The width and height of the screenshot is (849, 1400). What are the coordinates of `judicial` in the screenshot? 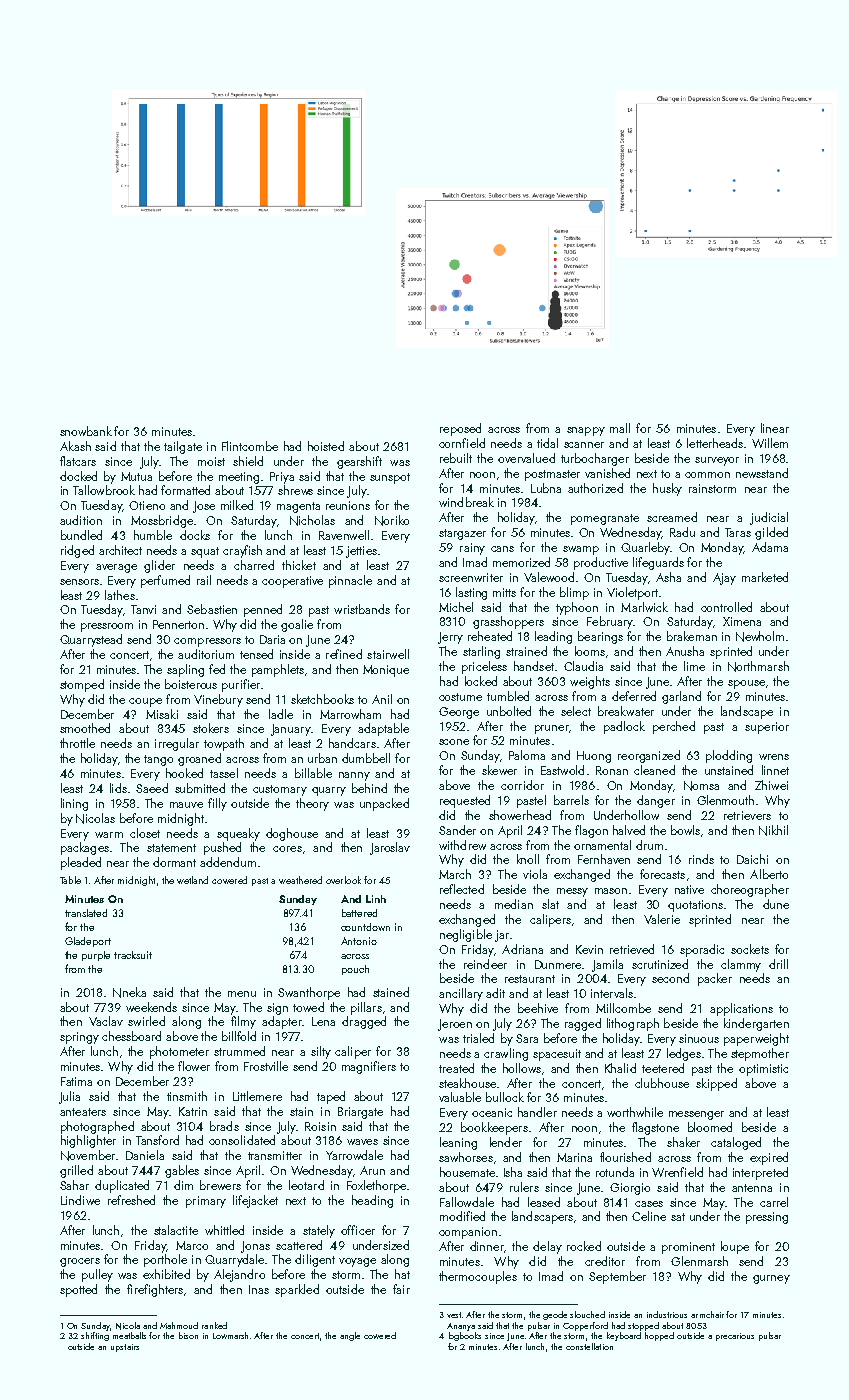 It's located at (769, 518).
